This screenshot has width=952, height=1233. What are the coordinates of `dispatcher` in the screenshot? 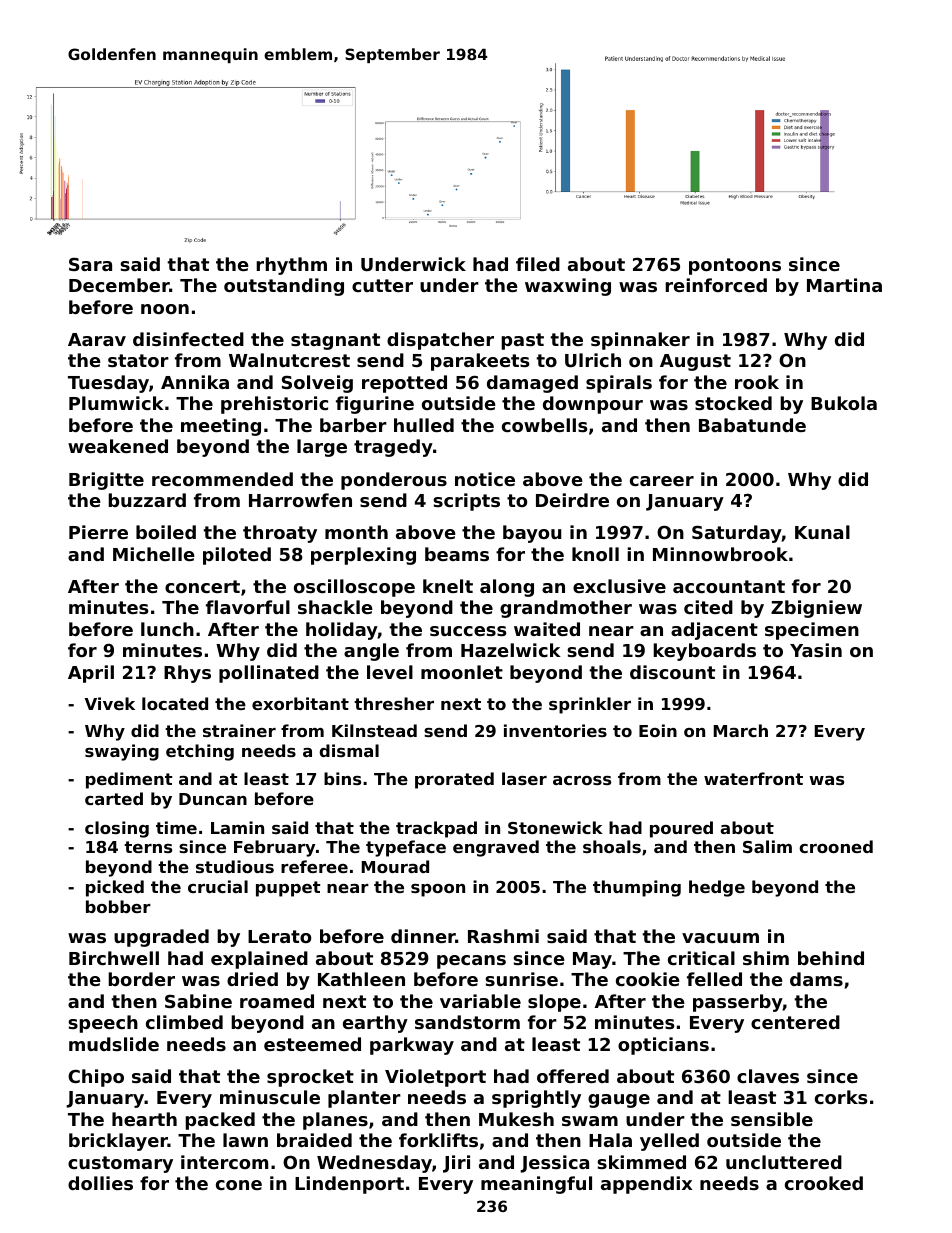 It's located at (440, 341).
